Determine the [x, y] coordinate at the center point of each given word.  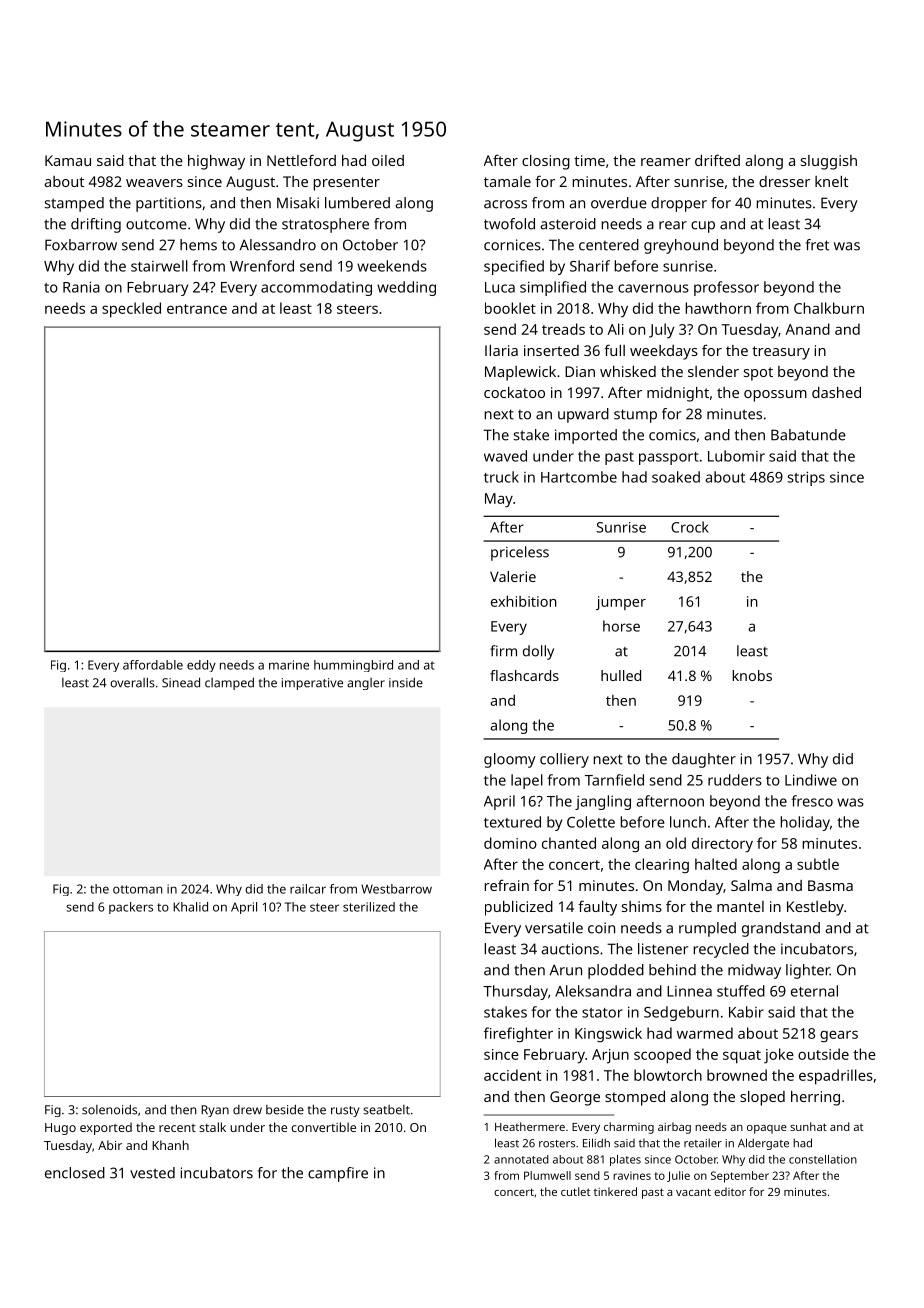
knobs [752, 675]
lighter [808, 971]
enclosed [75, 1173]
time [589, 160]
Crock [690, 527]
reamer [666, 162]
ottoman [137, 889]
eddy [201, 666]
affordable [153, 665]
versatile [554, 928]
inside [406, 682]
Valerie [513, 576]
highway [216, 162]
